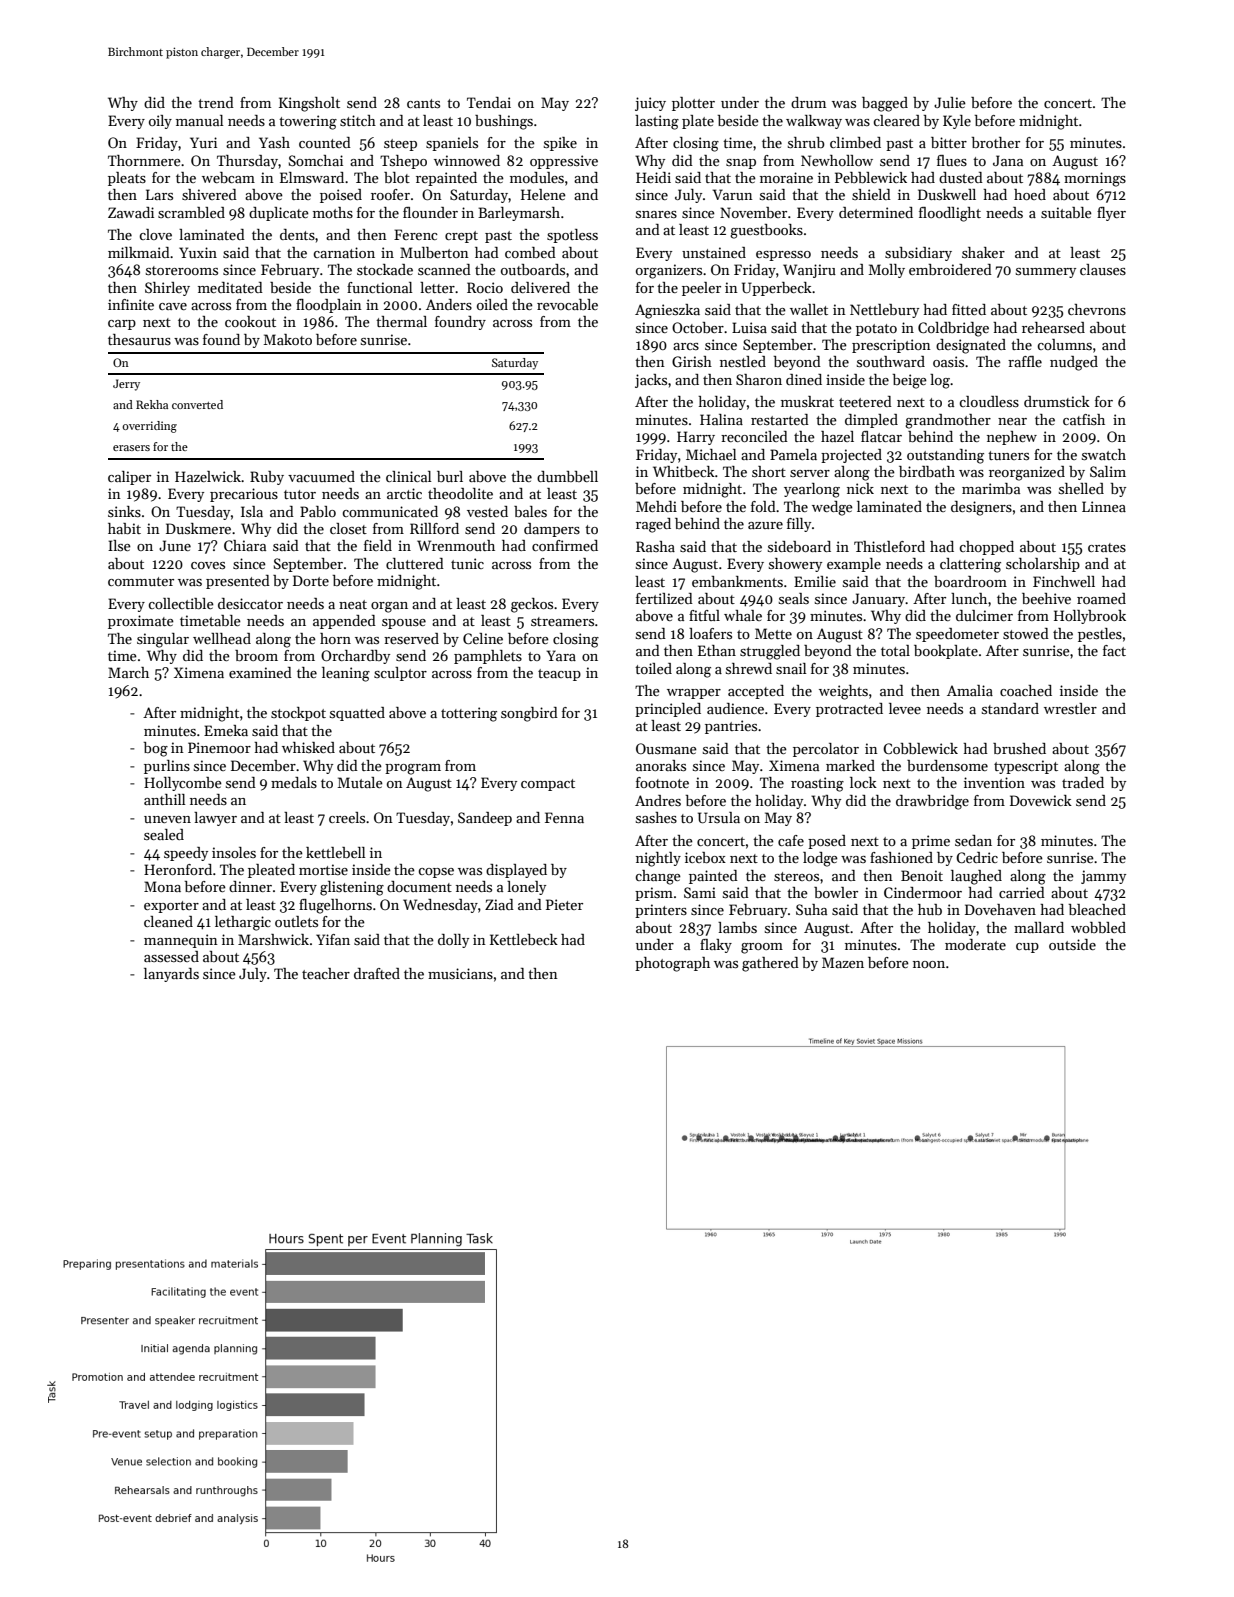  I want to click on dampers, so click(552, 530).
